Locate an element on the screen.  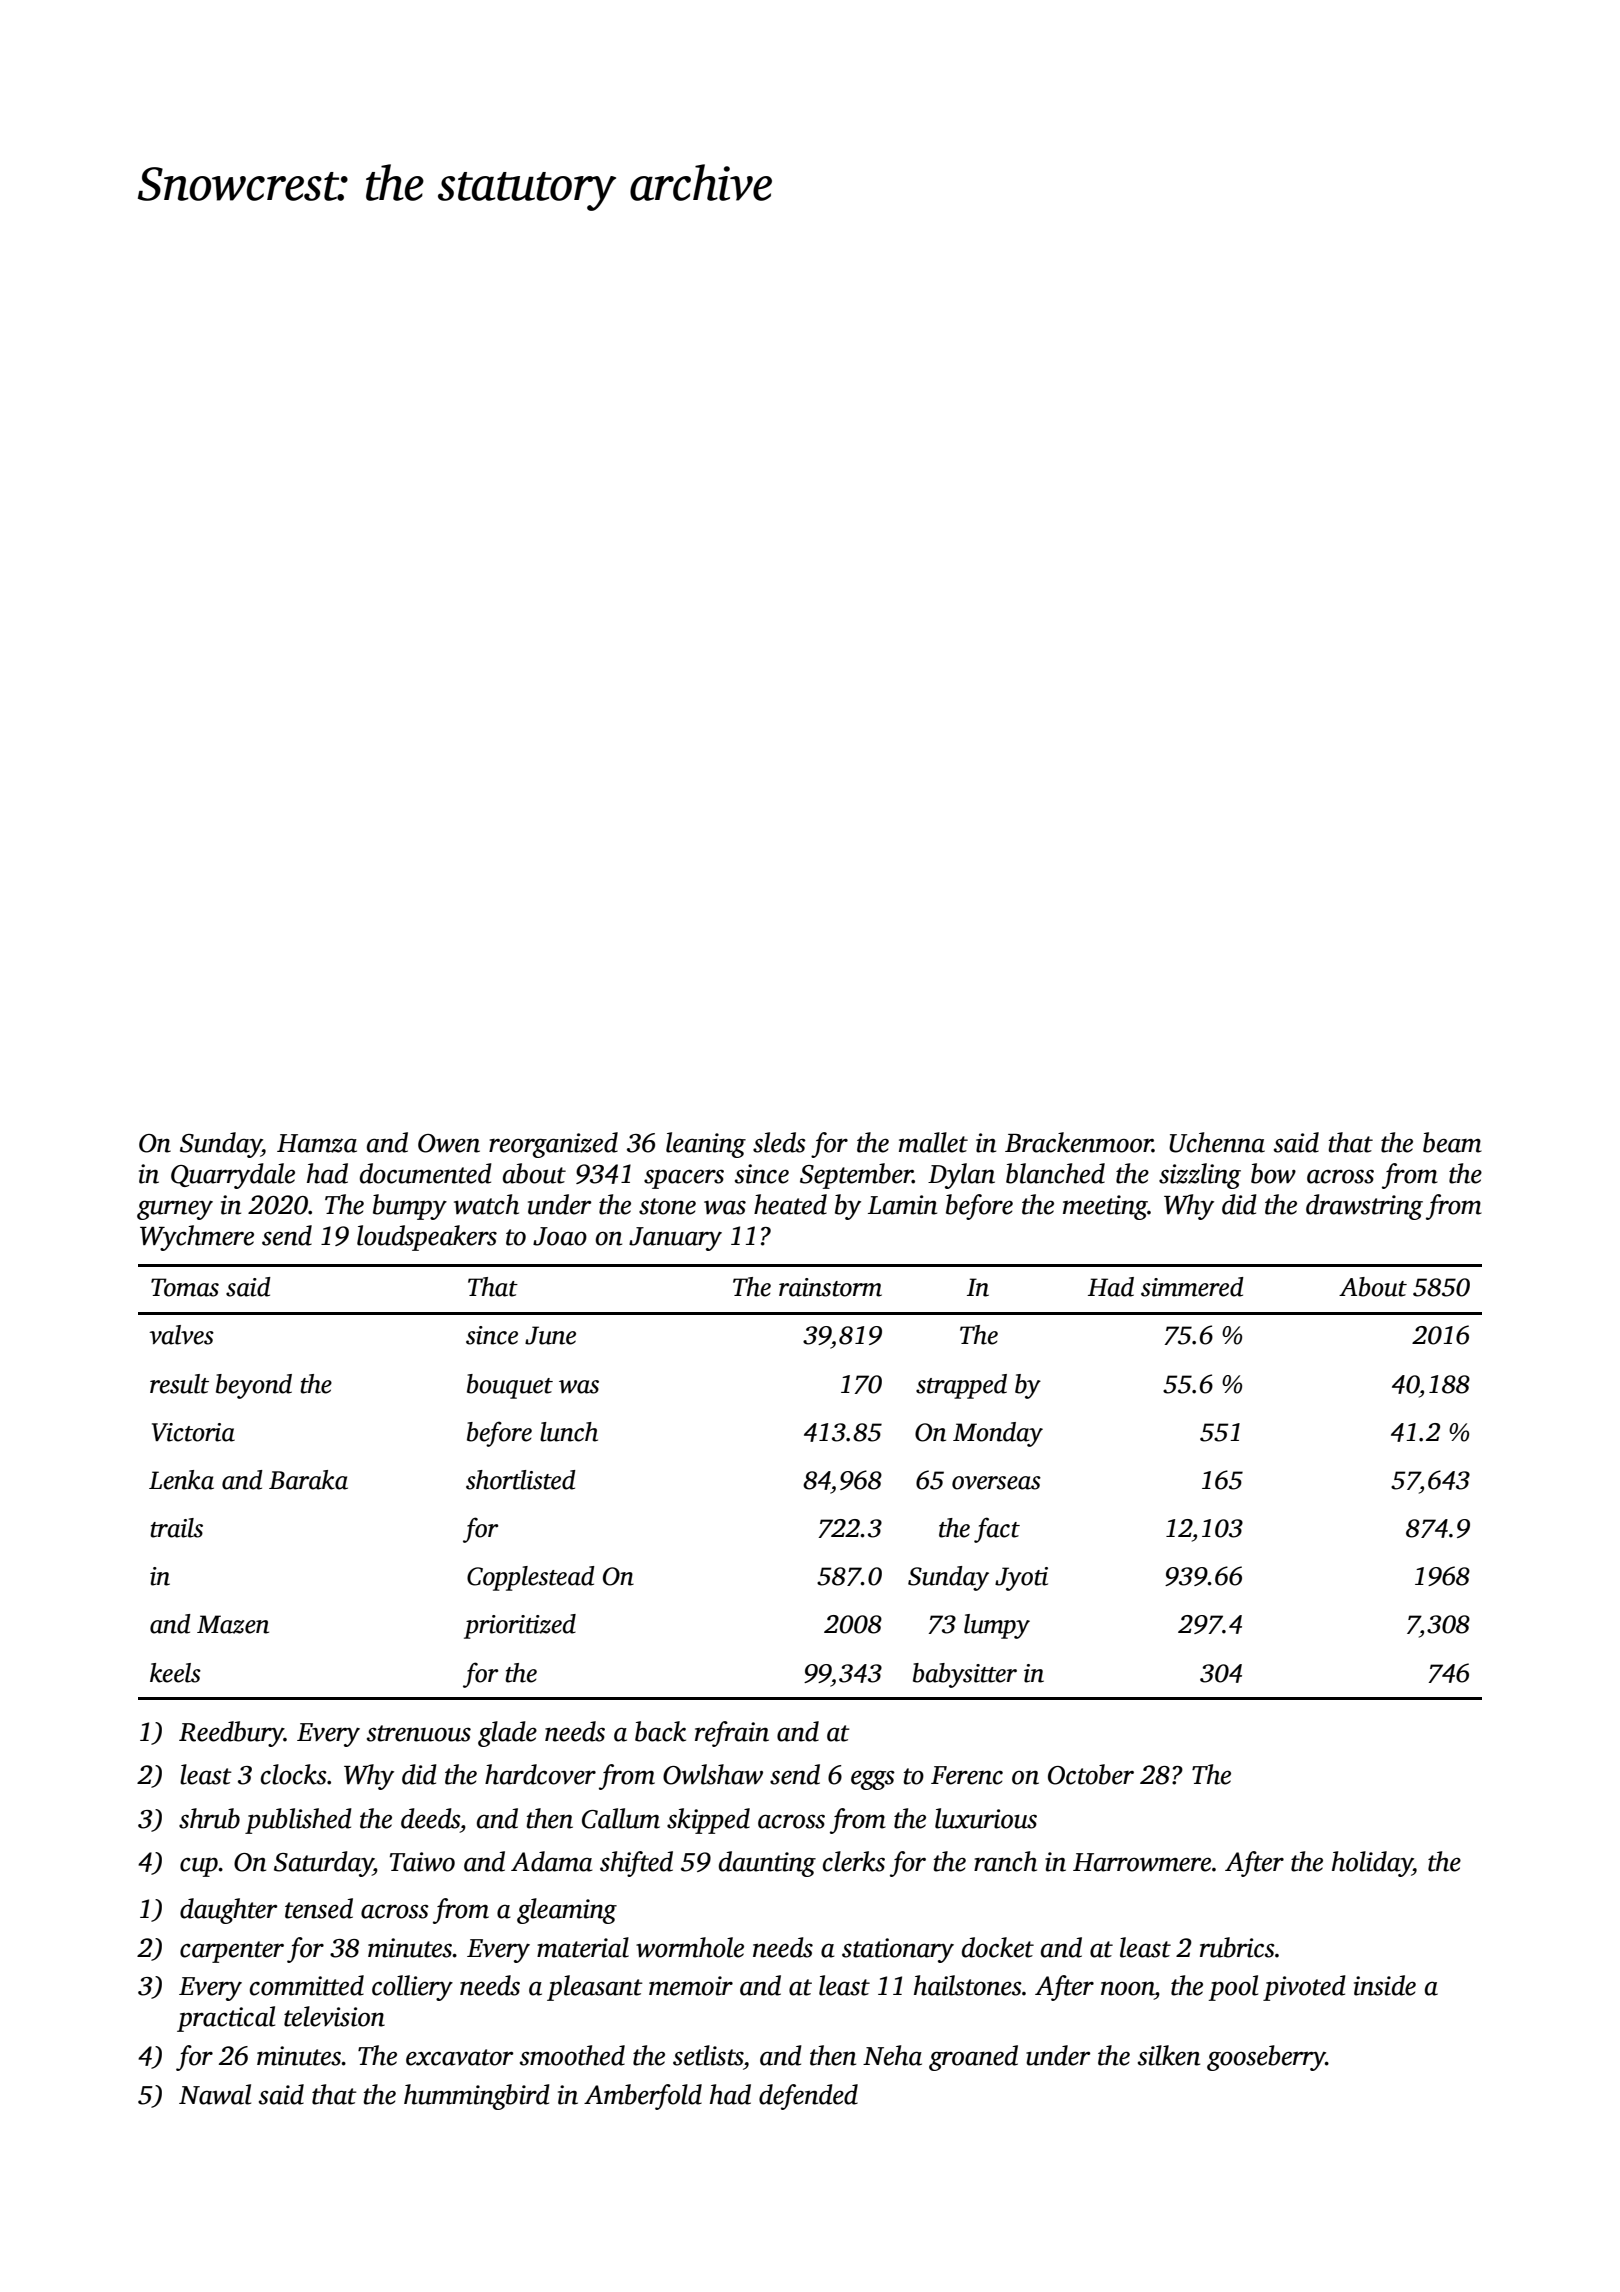
practical is located at coordinates (226, 2019).
